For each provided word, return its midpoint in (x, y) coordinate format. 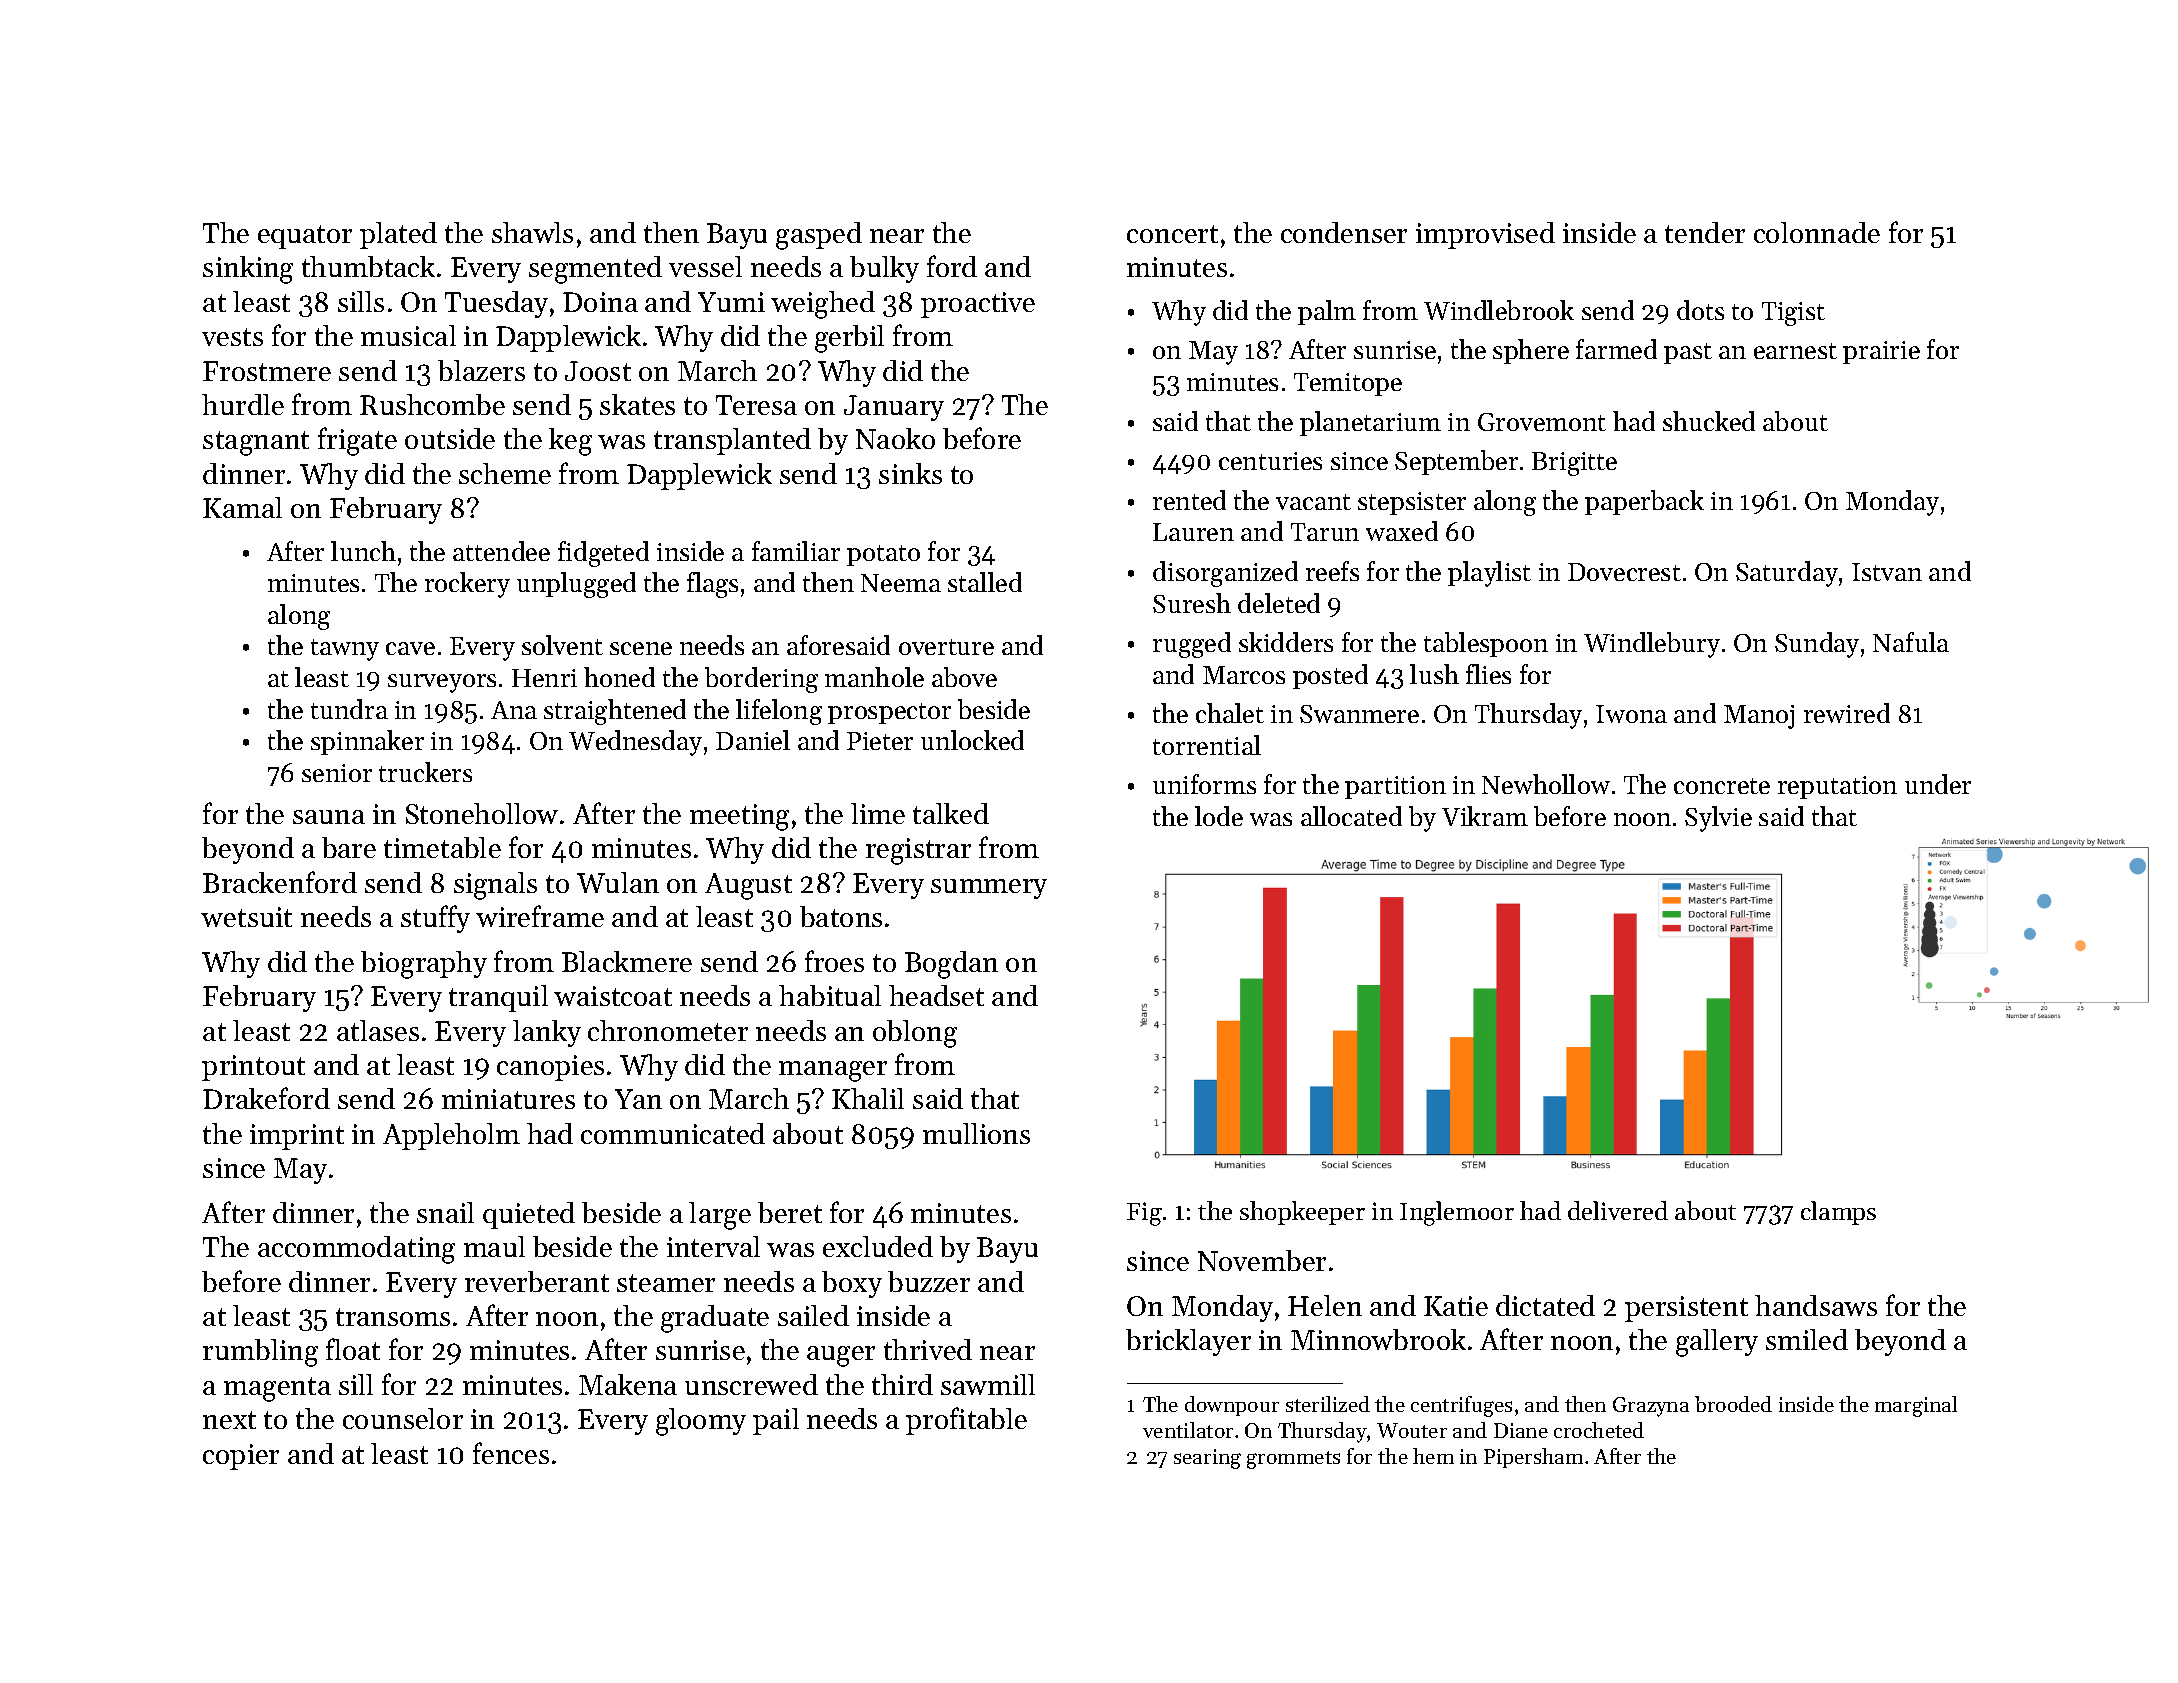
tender (1705, 232)
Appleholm (451, 1136)
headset (936, 995)
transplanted (732, 441)
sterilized (1328, 1404)
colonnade (1817, 232)
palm (1327, 312)
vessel (705, 266)
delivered (1618, 1210)
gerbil (849, 339)
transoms (393, 1317)
